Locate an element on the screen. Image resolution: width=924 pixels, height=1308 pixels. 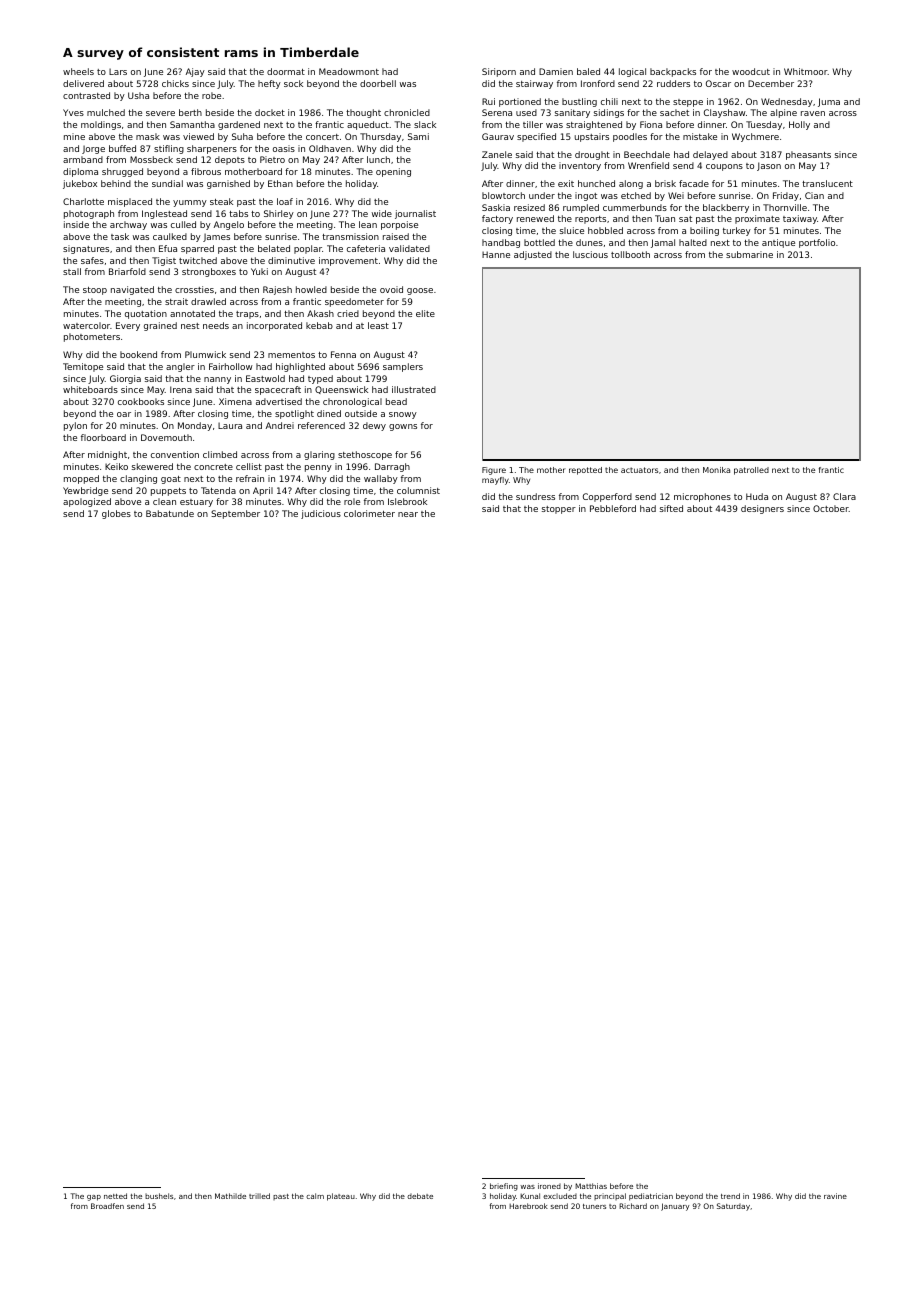
ravine is located at coordinates (835, 1196).
